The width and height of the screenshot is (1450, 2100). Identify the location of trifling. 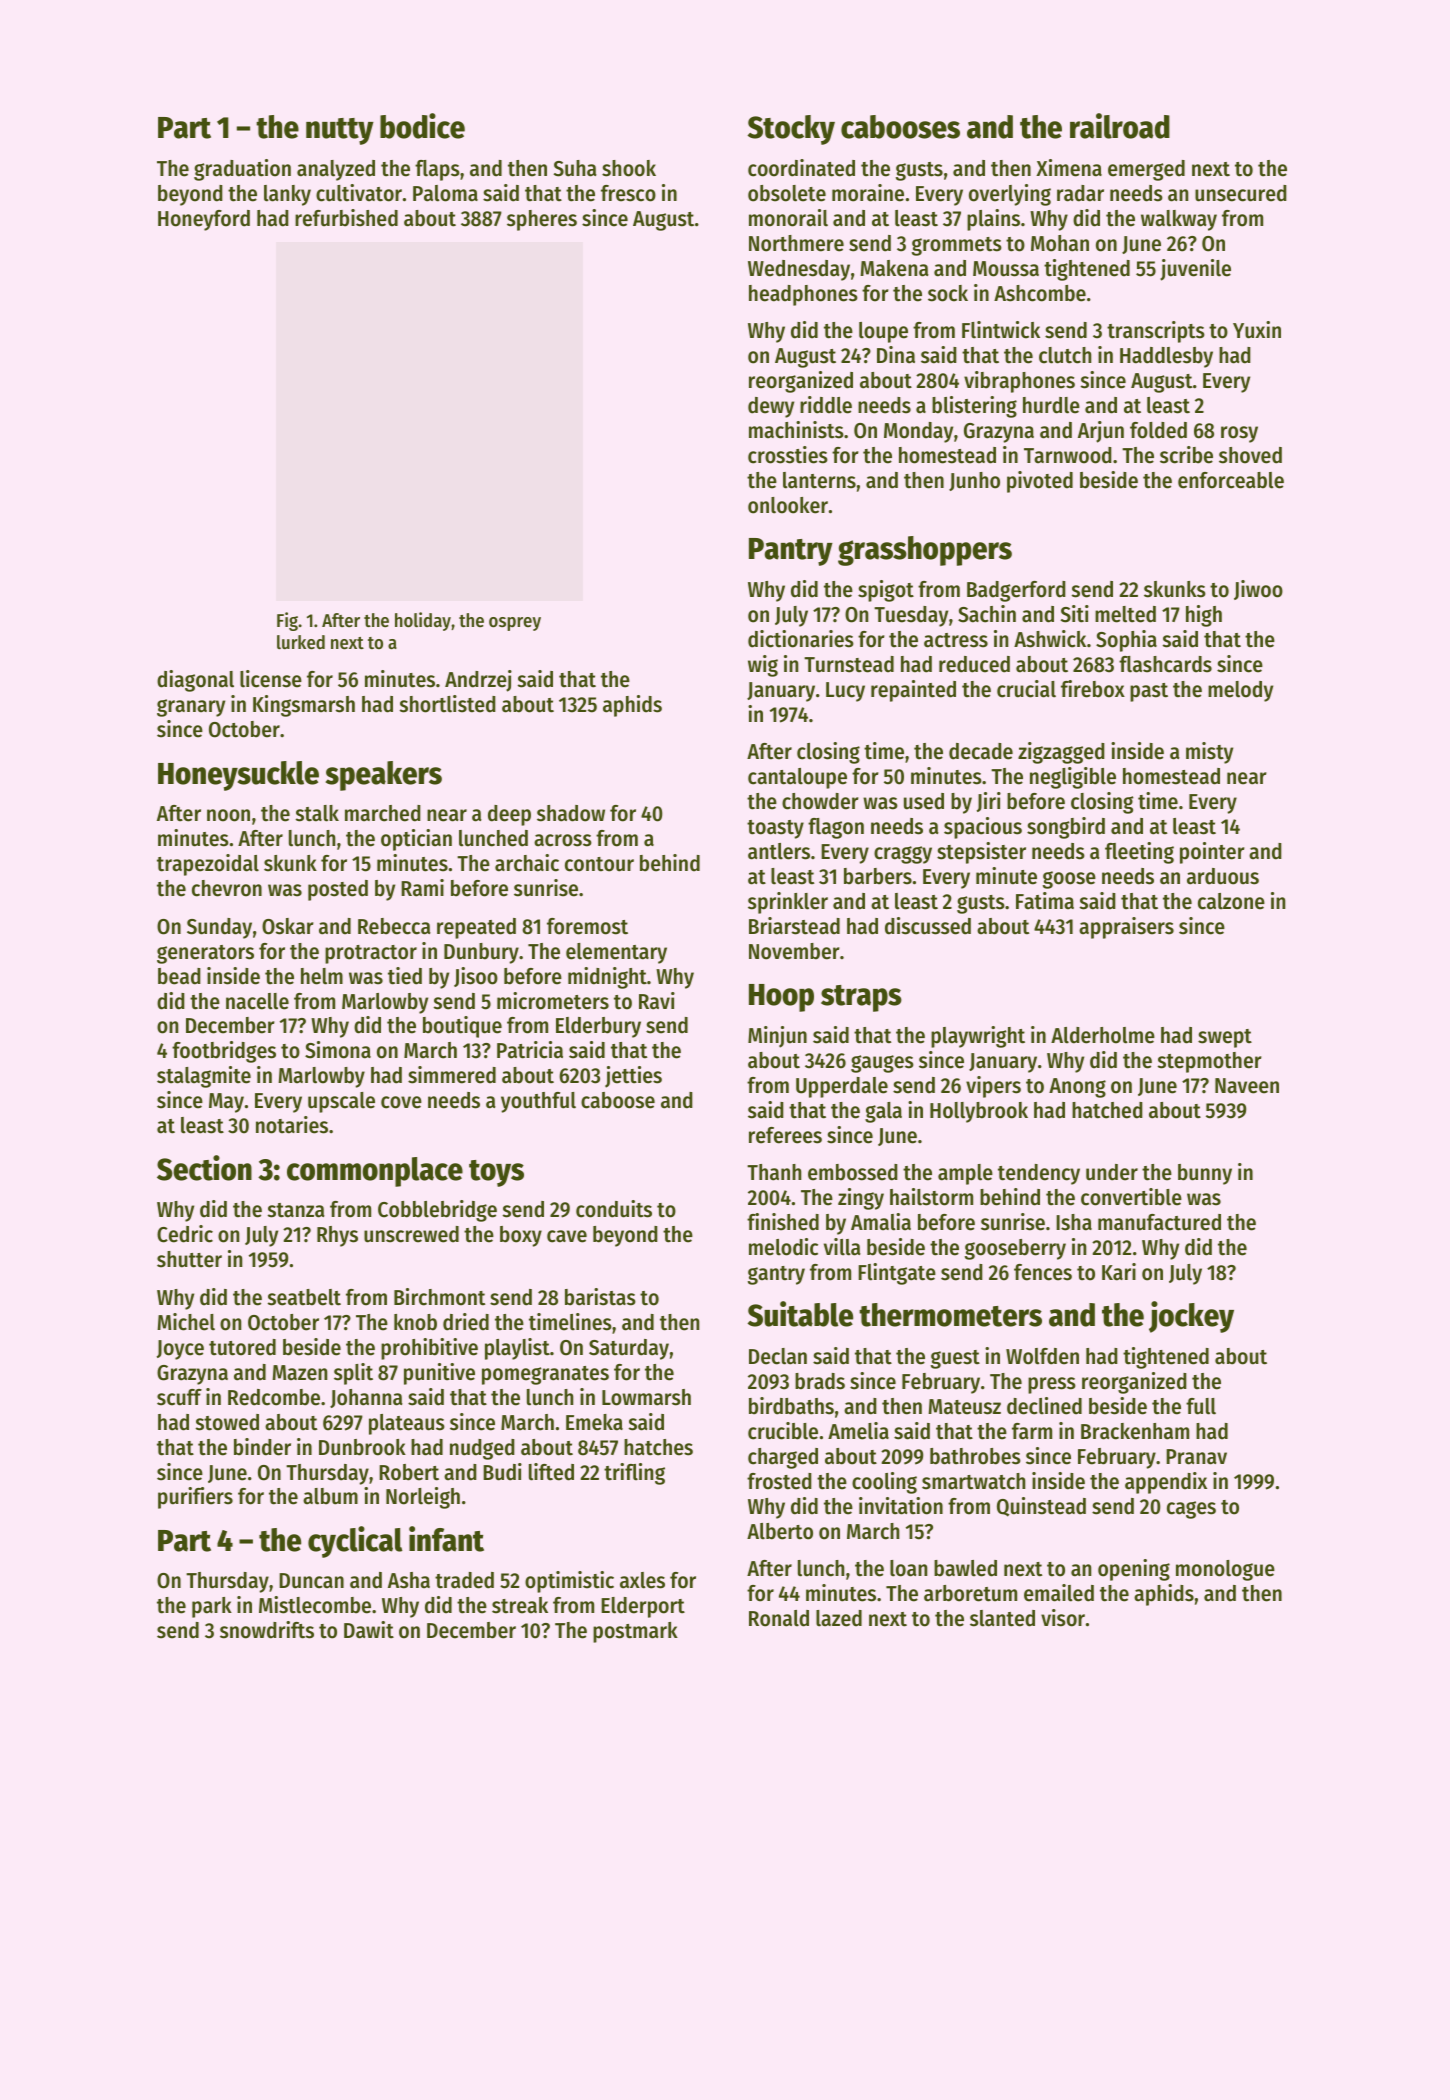
(634, 1474).
